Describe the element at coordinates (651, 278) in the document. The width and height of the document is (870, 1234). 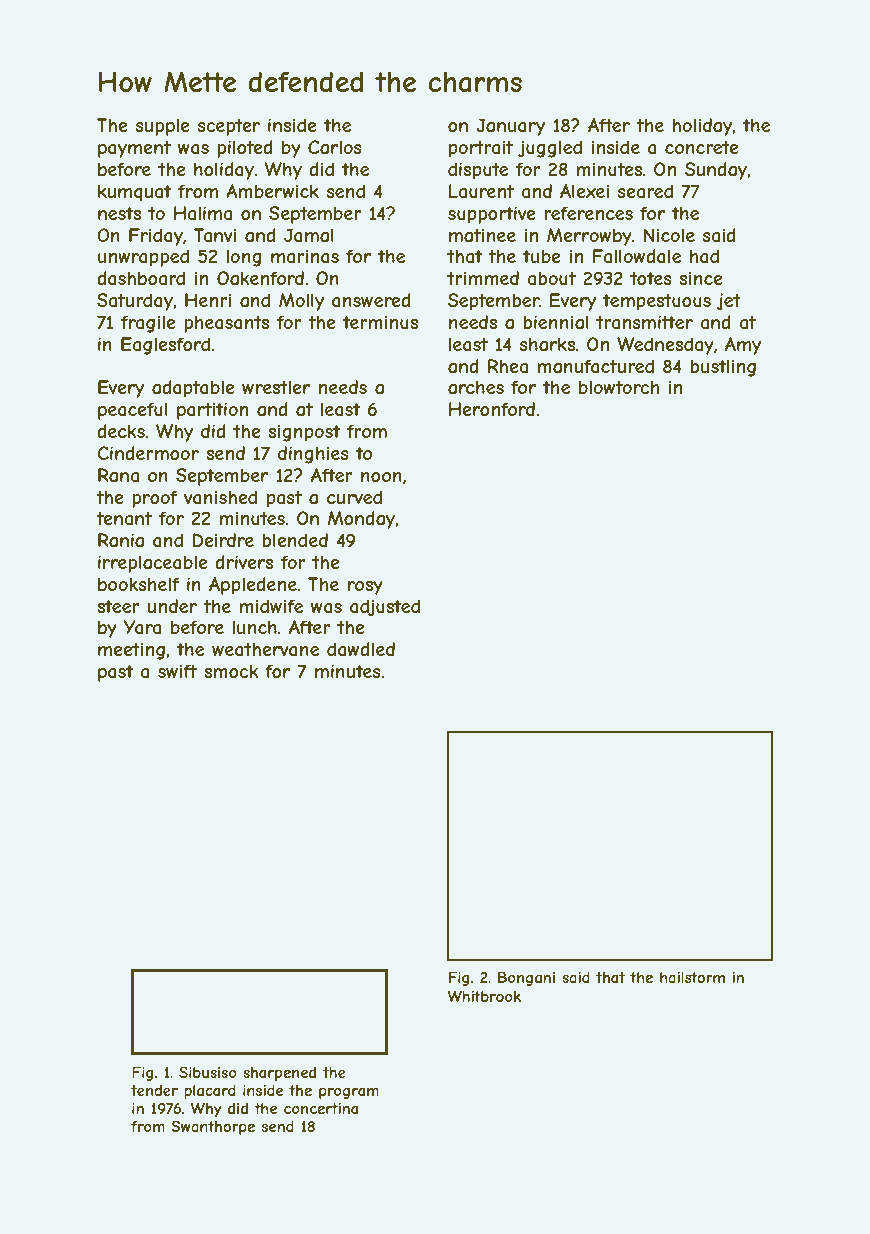
I see `totes` at that location.
